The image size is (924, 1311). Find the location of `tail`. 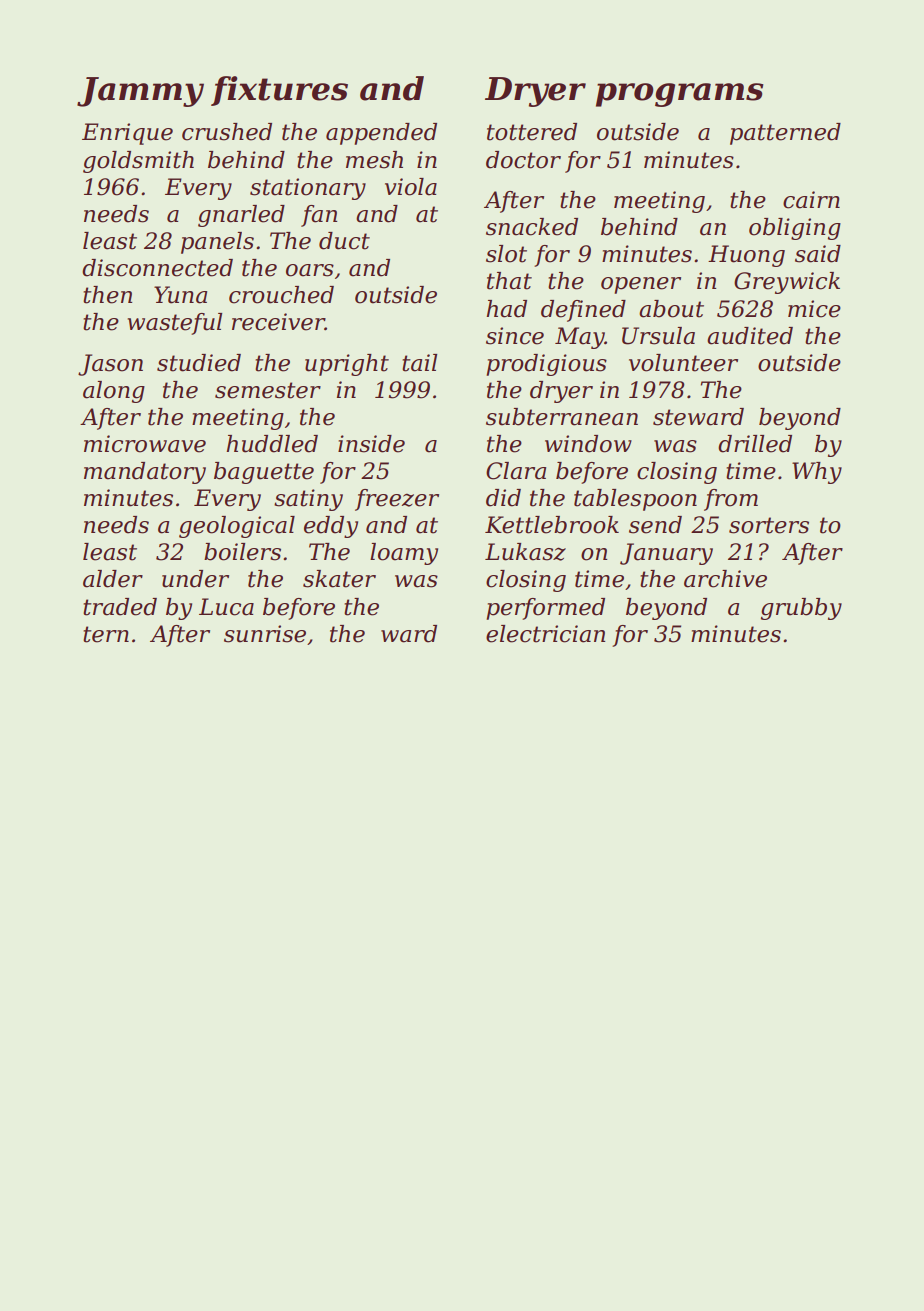

tail is located at coordinates (419, 363).
